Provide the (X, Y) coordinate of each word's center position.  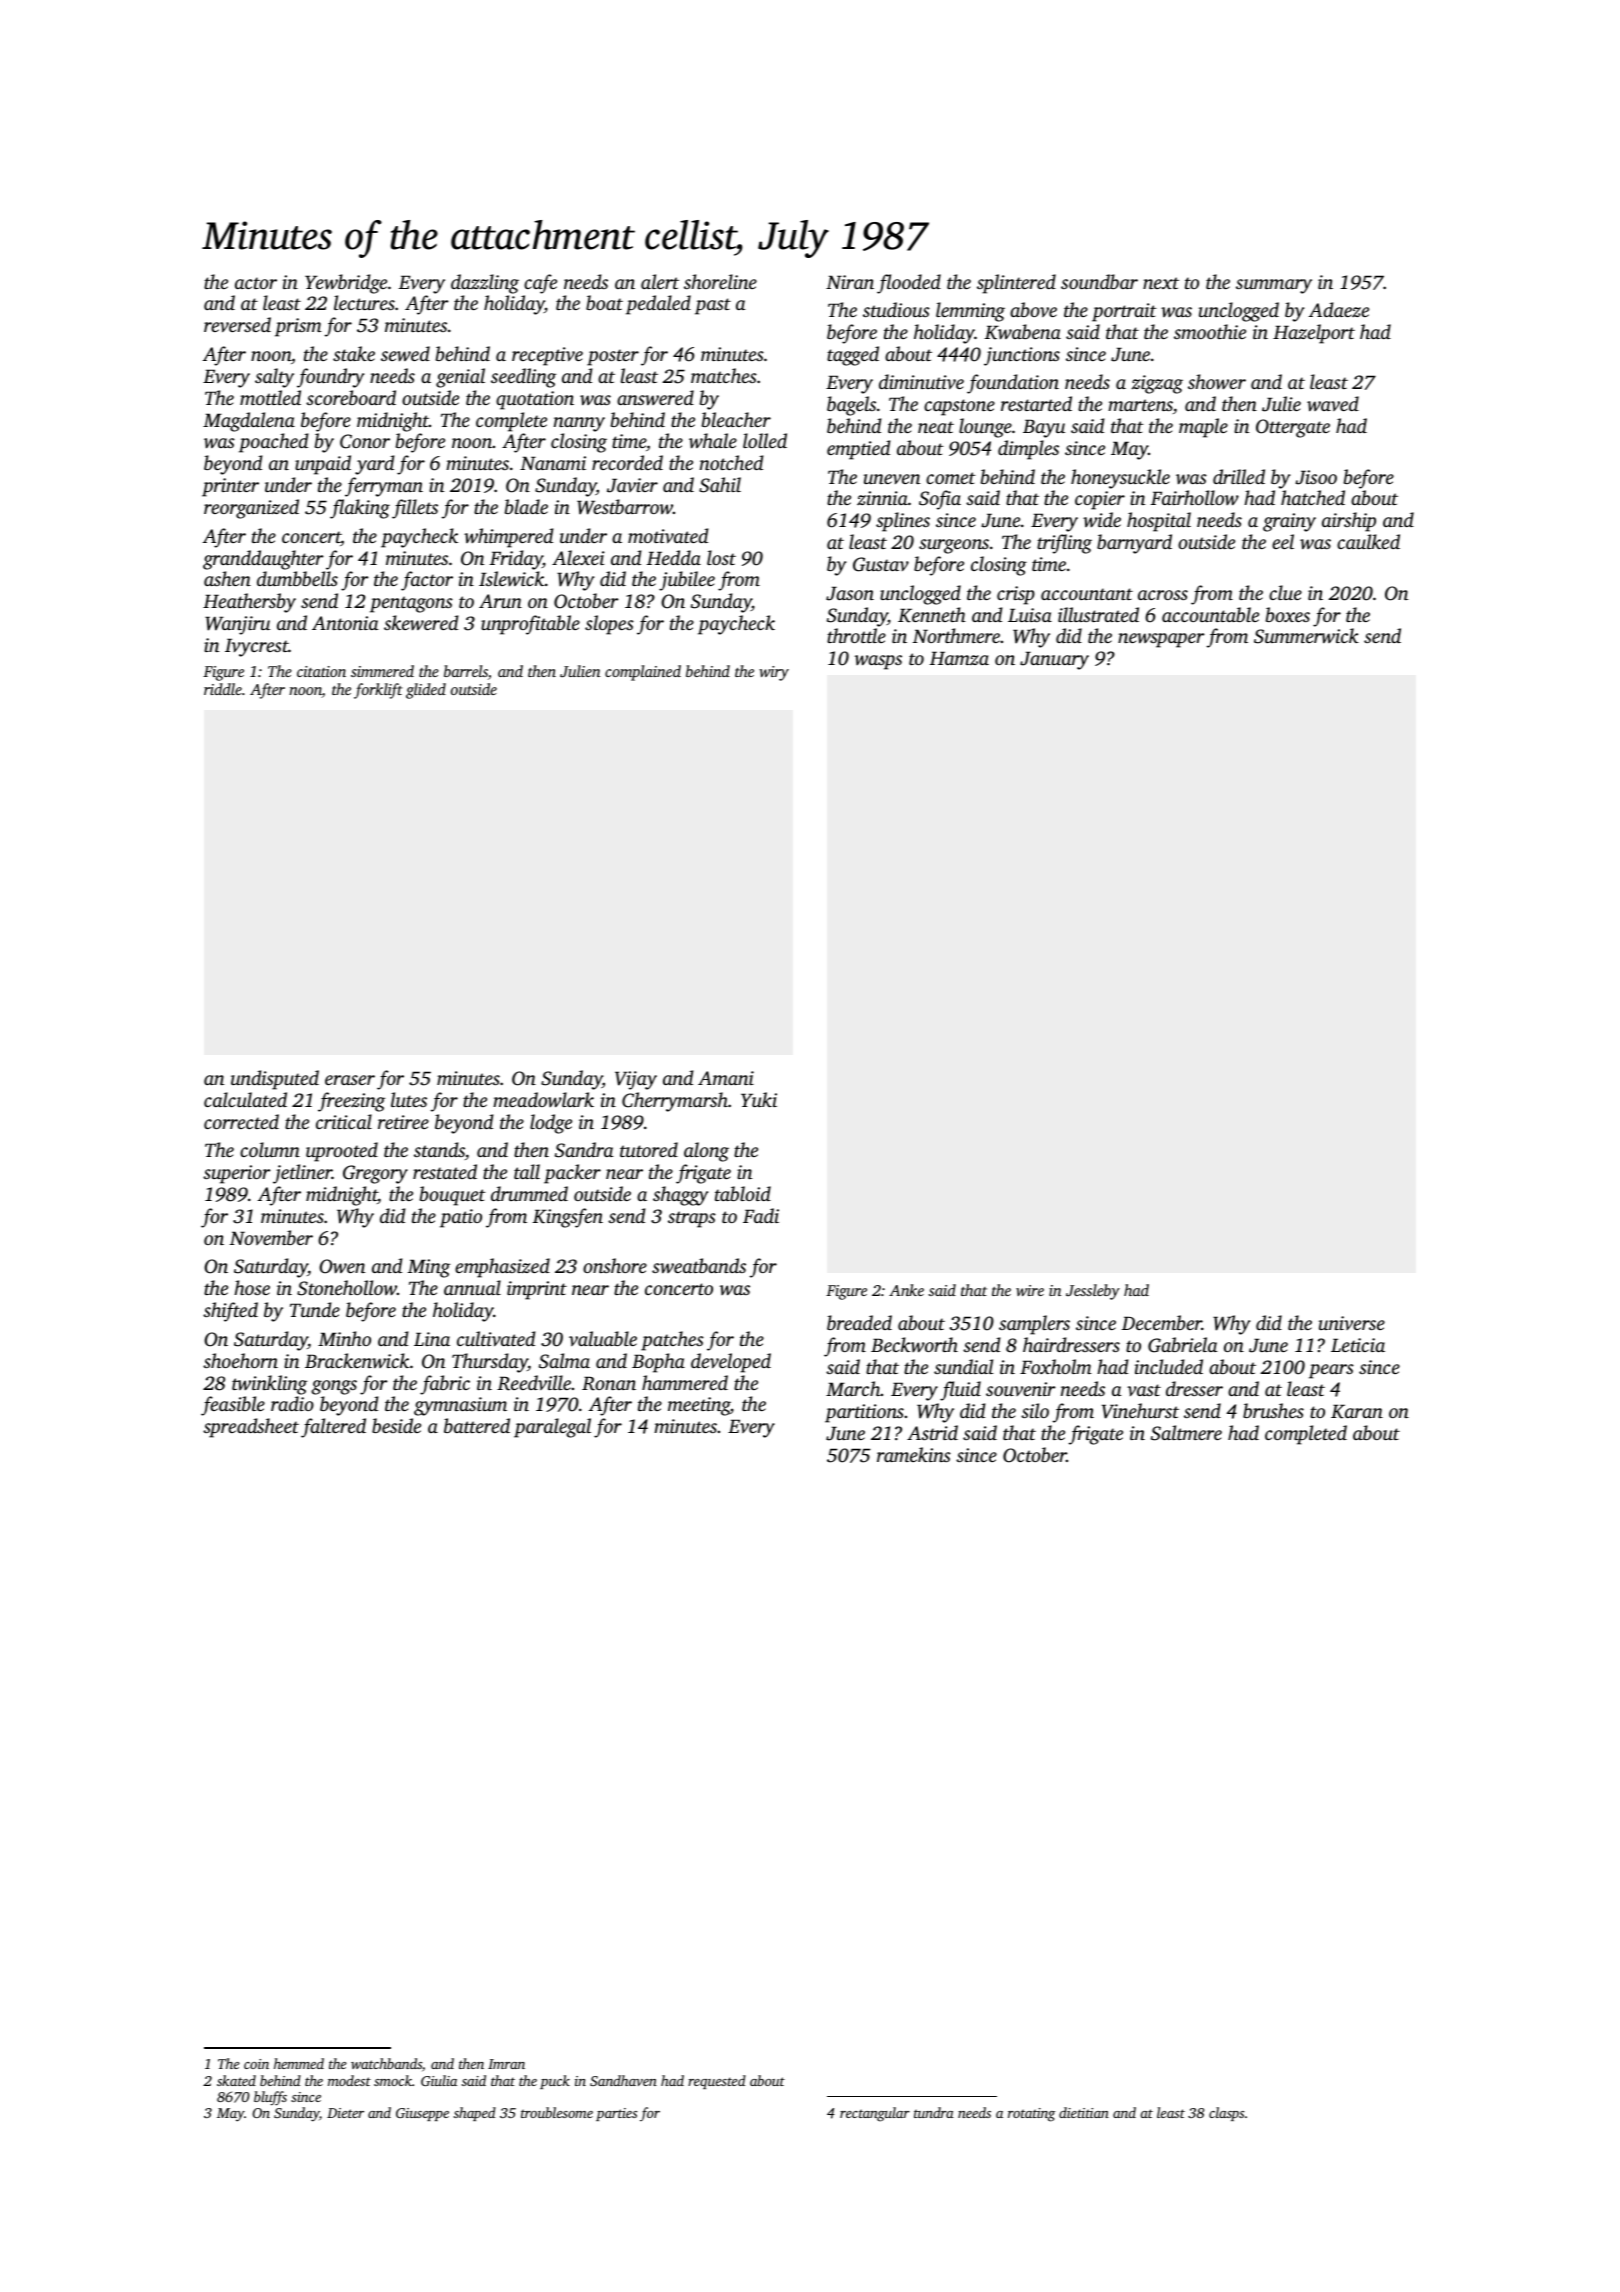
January (1054, 660)
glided (426, 691)
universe (1352, 1323)
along (706, 1152)
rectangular (875, 2114)
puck (555, 2082)
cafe (540, 284)
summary (1274, 286)
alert (660, 281)
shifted (230, 1312)
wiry (774, 673)
